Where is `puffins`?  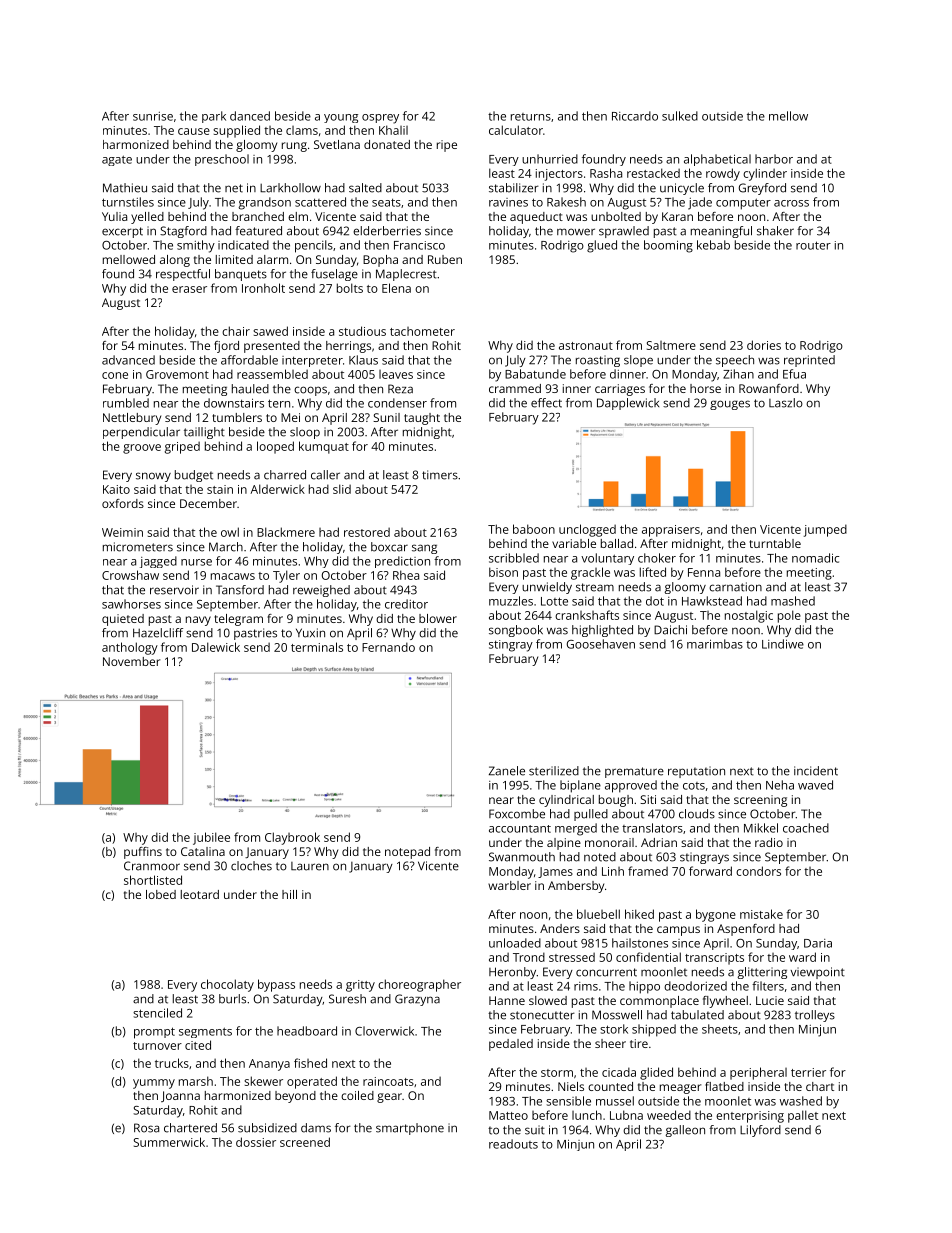 puffins is located at coordinates (143, 853).
